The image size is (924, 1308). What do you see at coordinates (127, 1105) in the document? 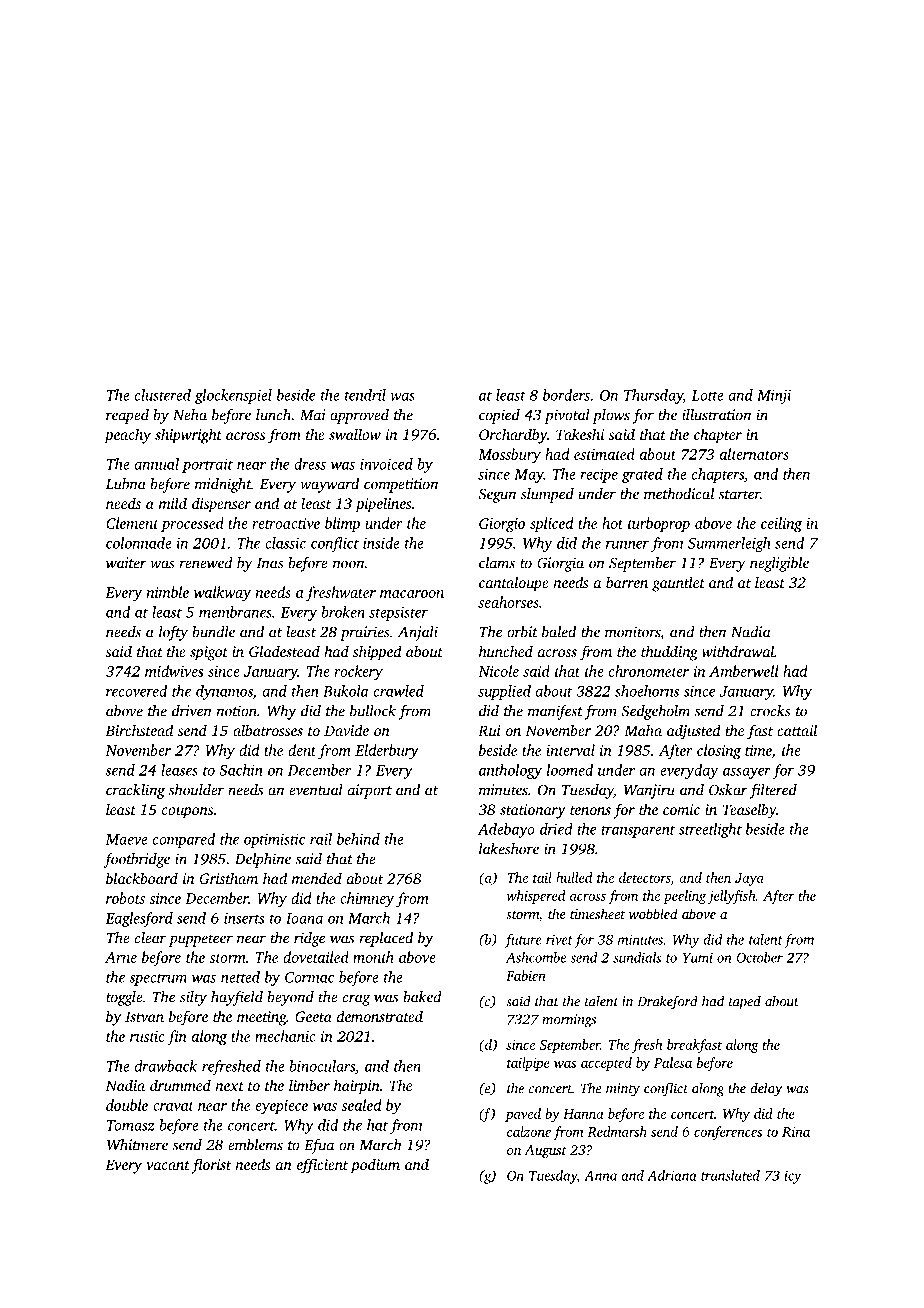
I see `double` at bounding box center [127, 1105].
